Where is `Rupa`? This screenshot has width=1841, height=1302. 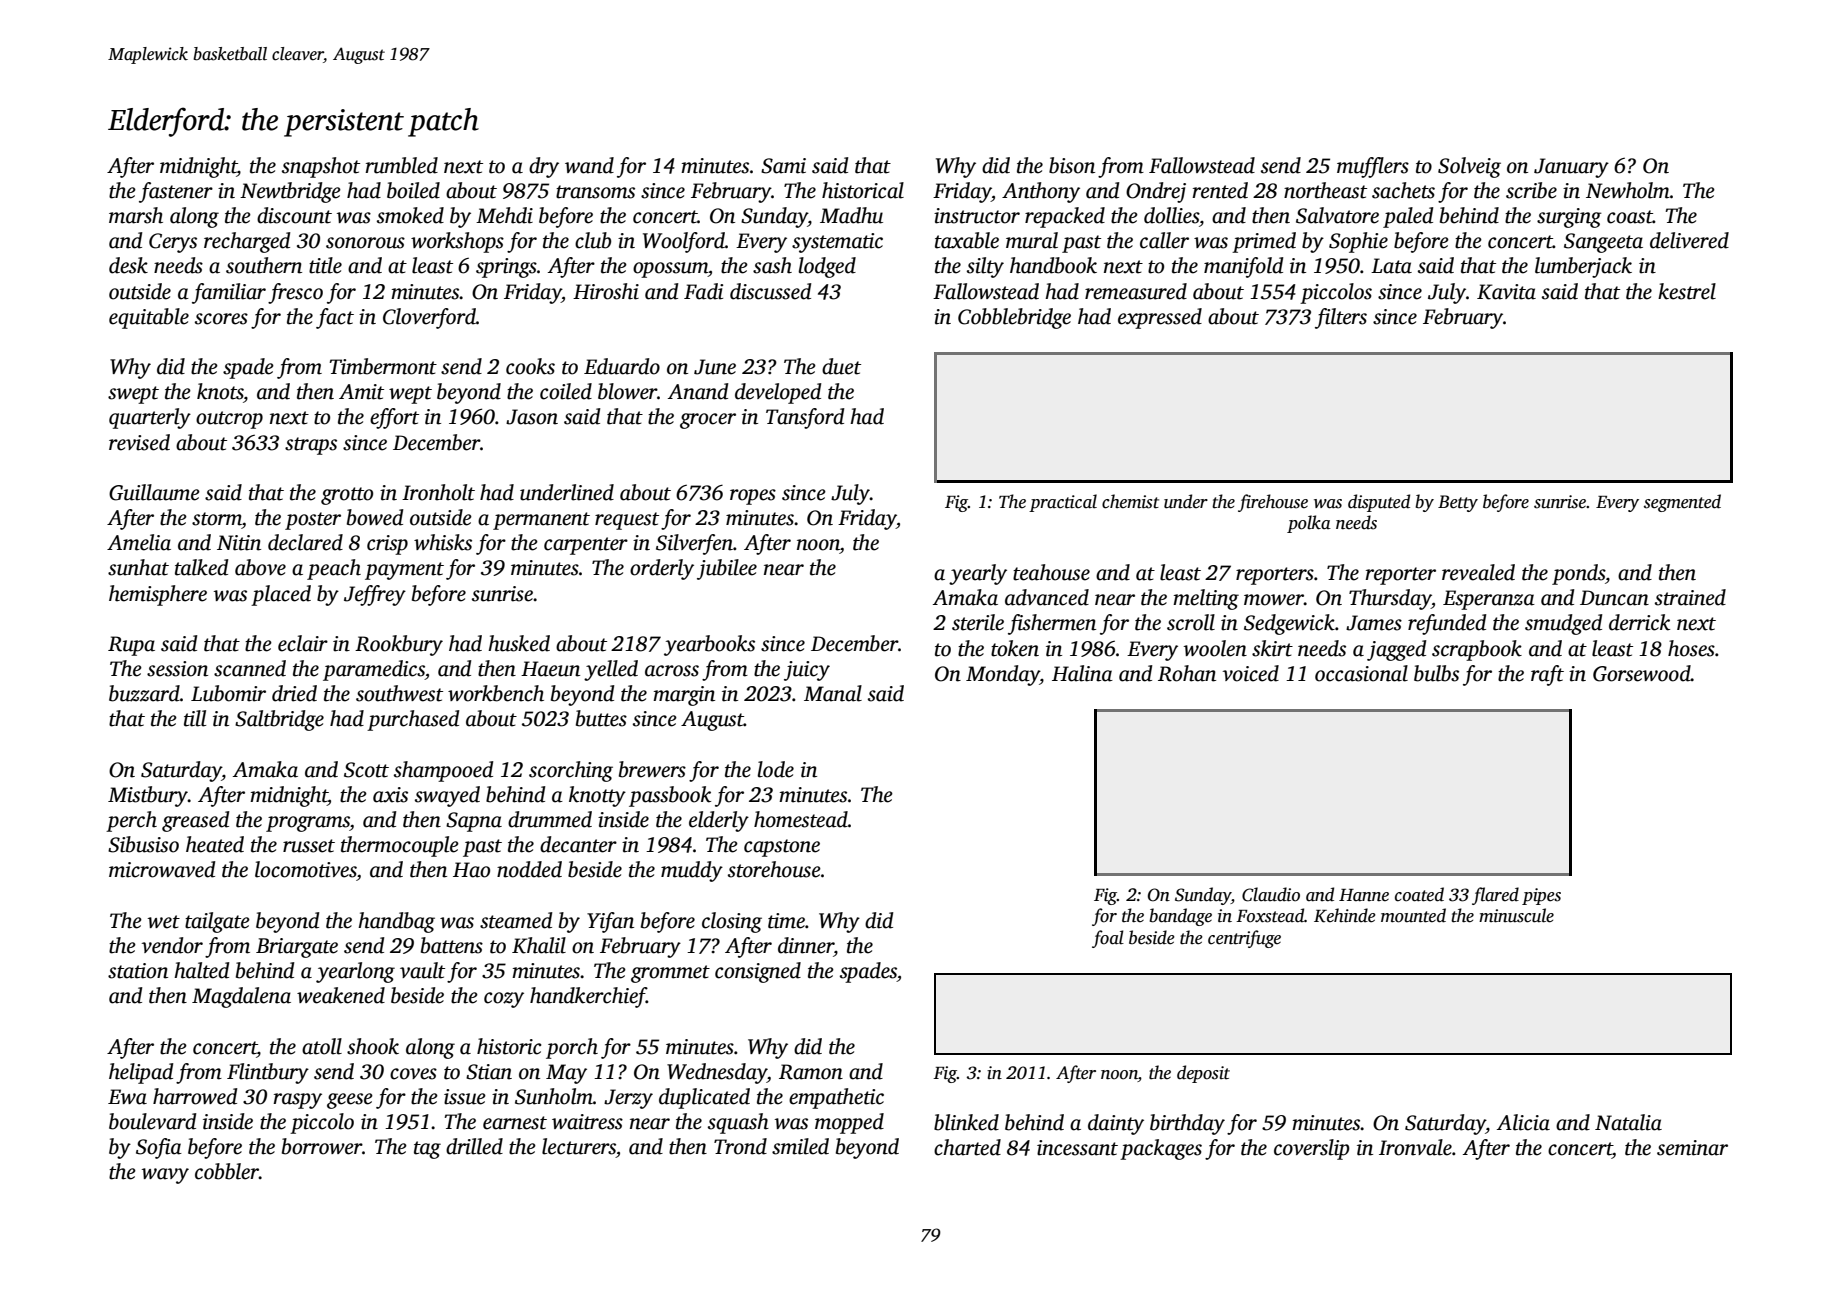 Rupa is located at coordinates (131, 646).
